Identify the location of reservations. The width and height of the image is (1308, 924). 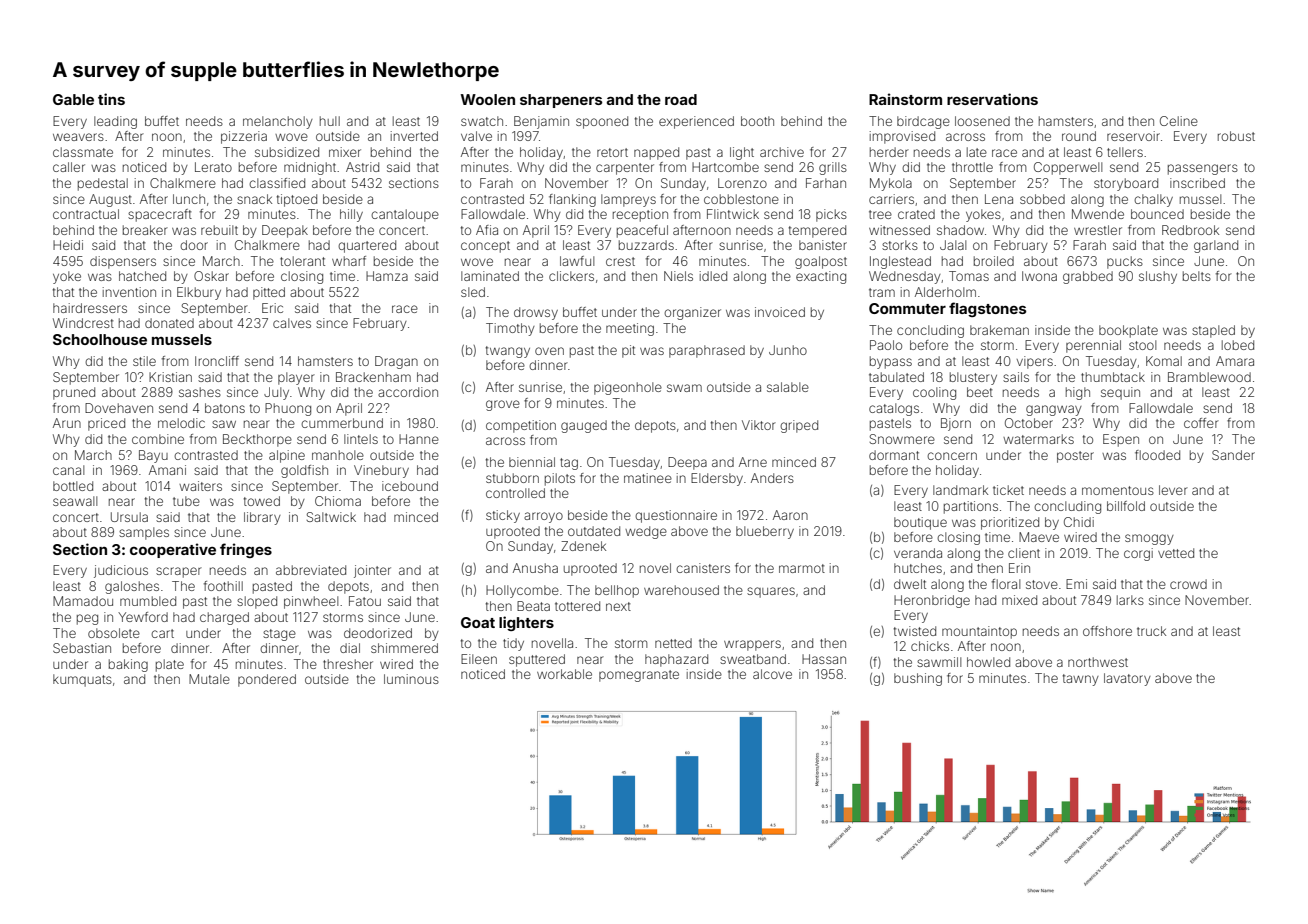
(992, 99).
